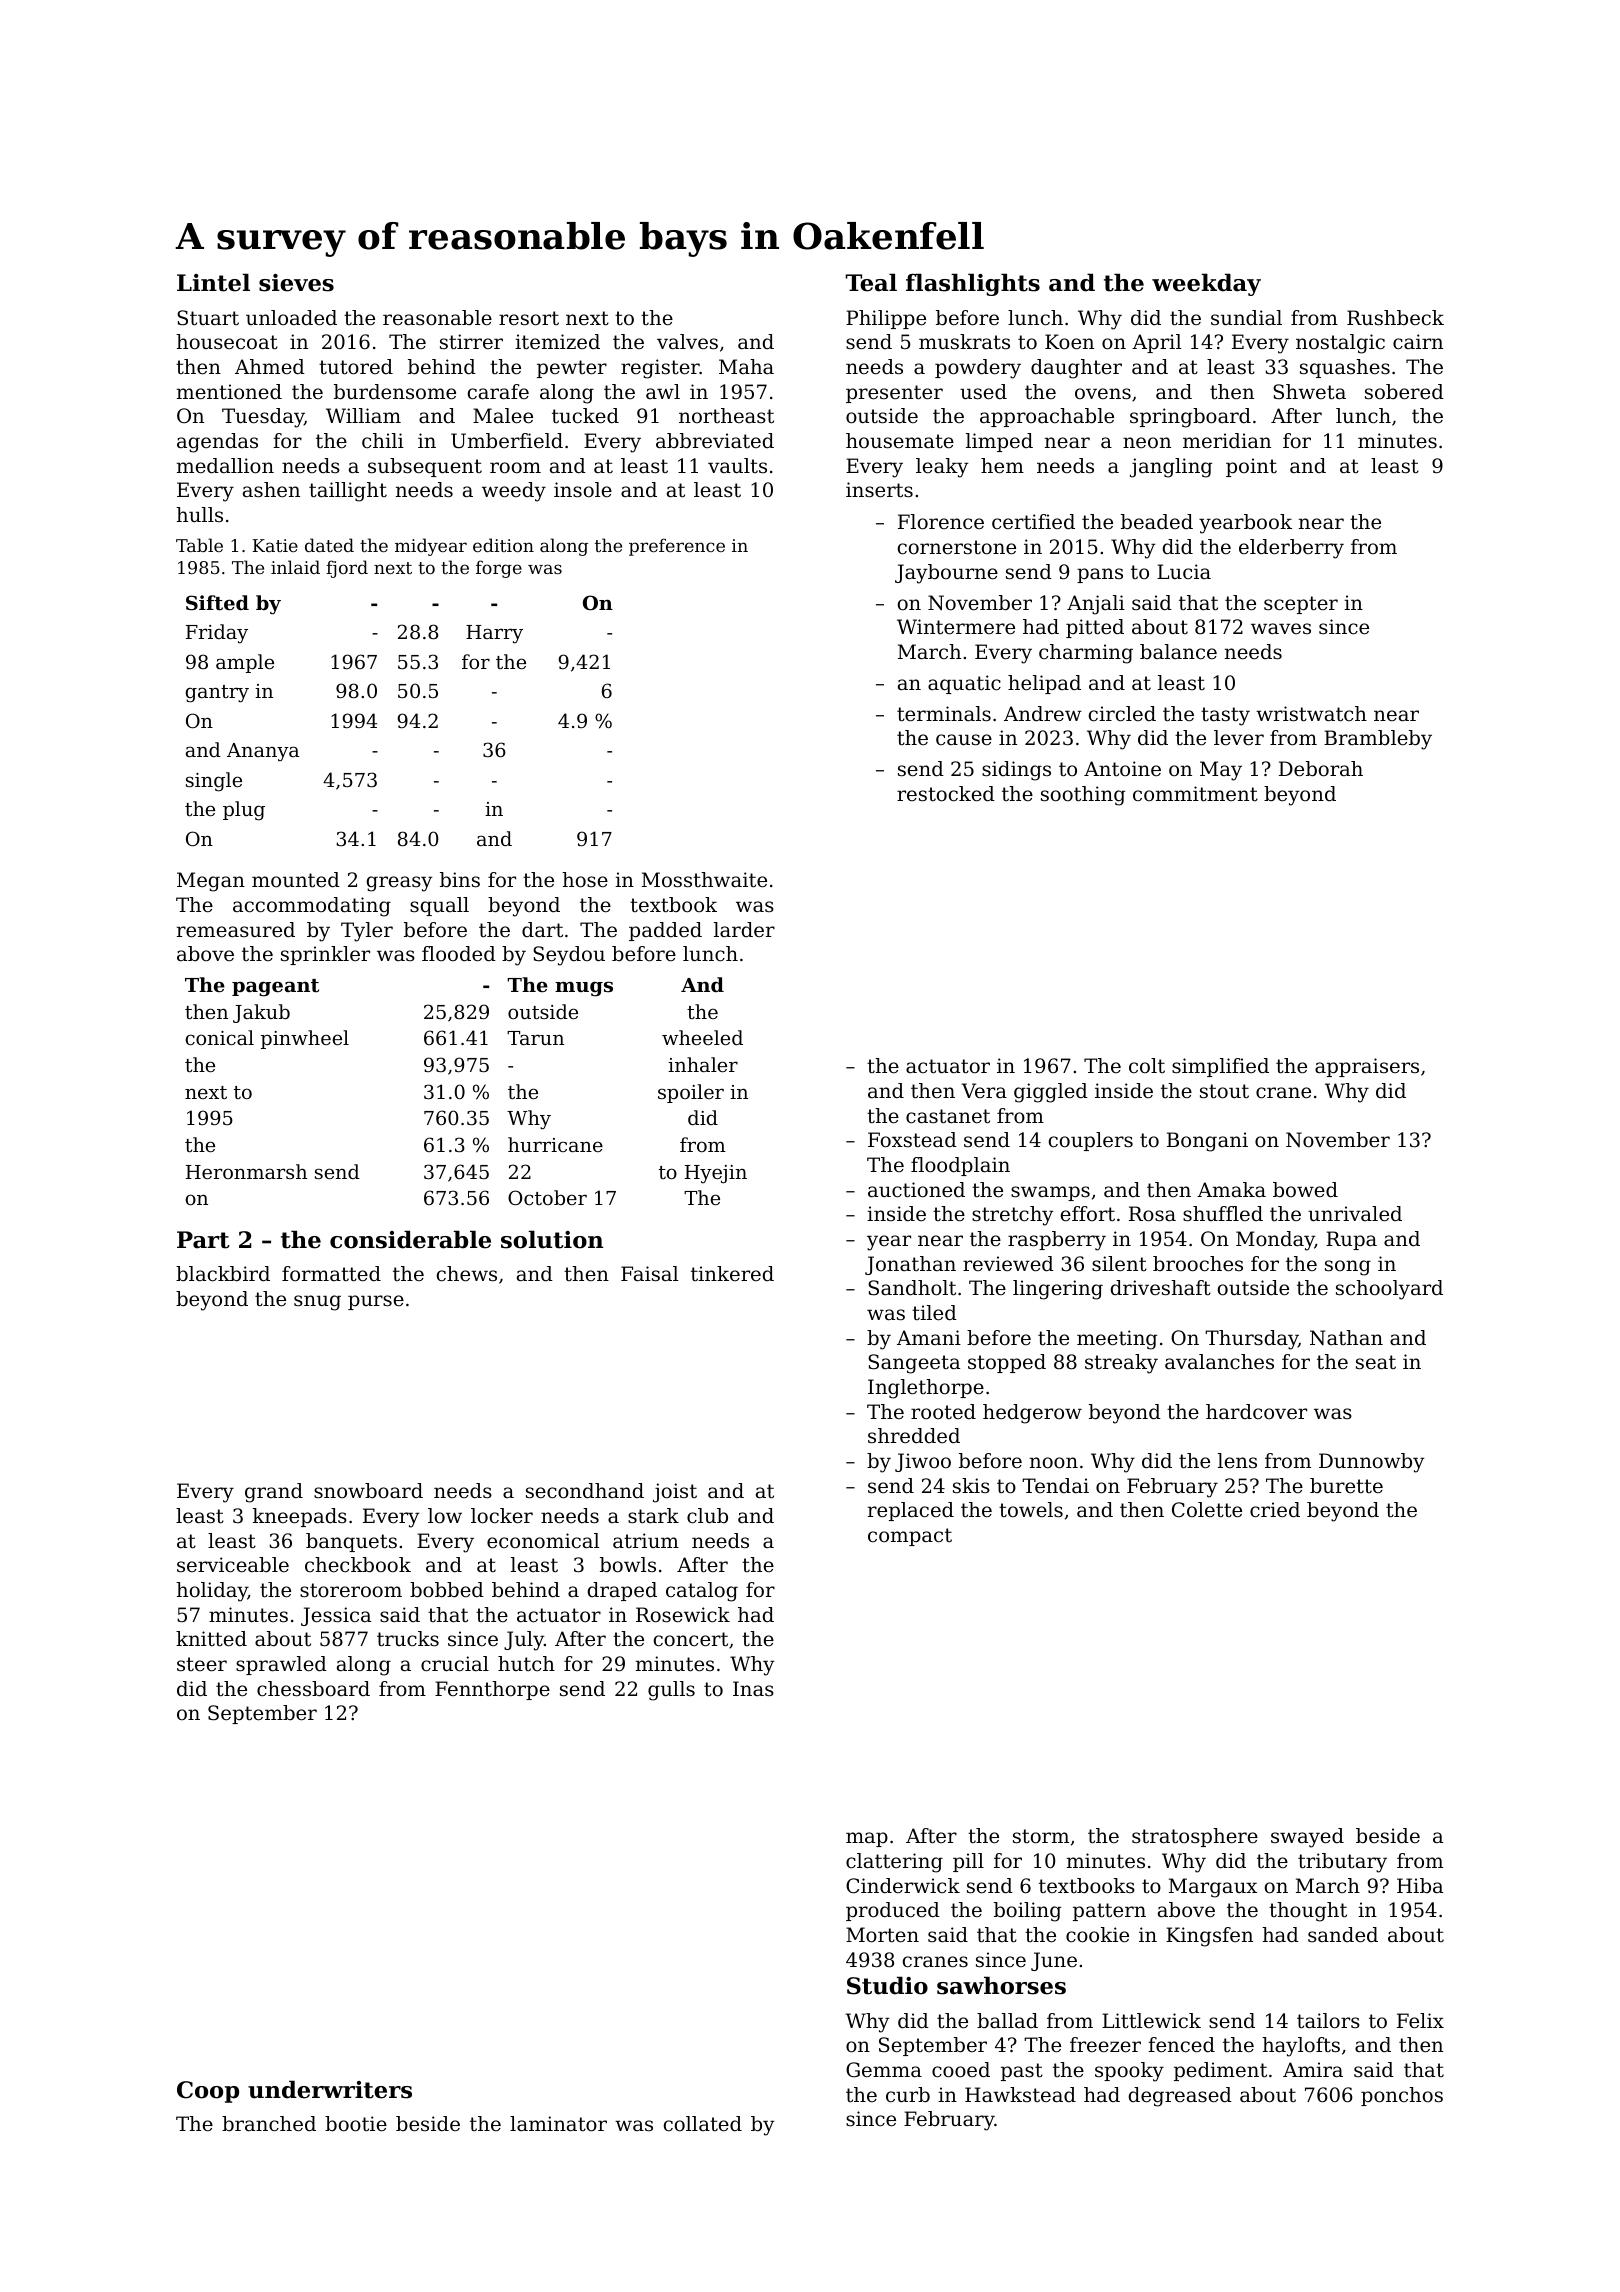 The height and width of the document is (2292, 1620). I want to click on cried, so click(1275, 1510).
